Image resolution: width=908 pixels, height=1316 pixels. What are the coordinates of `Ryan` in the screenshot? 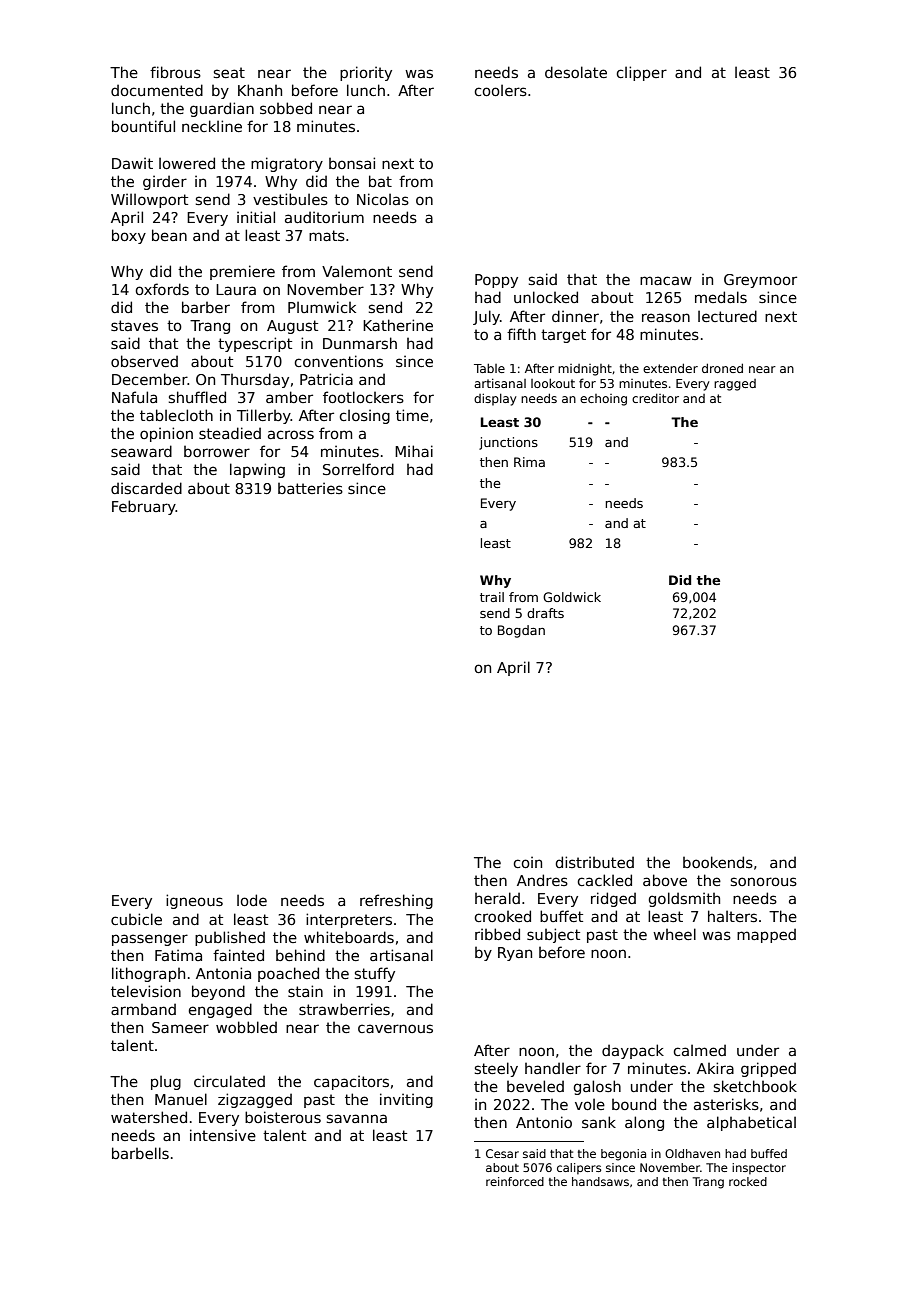 It's located at (515, 954).
